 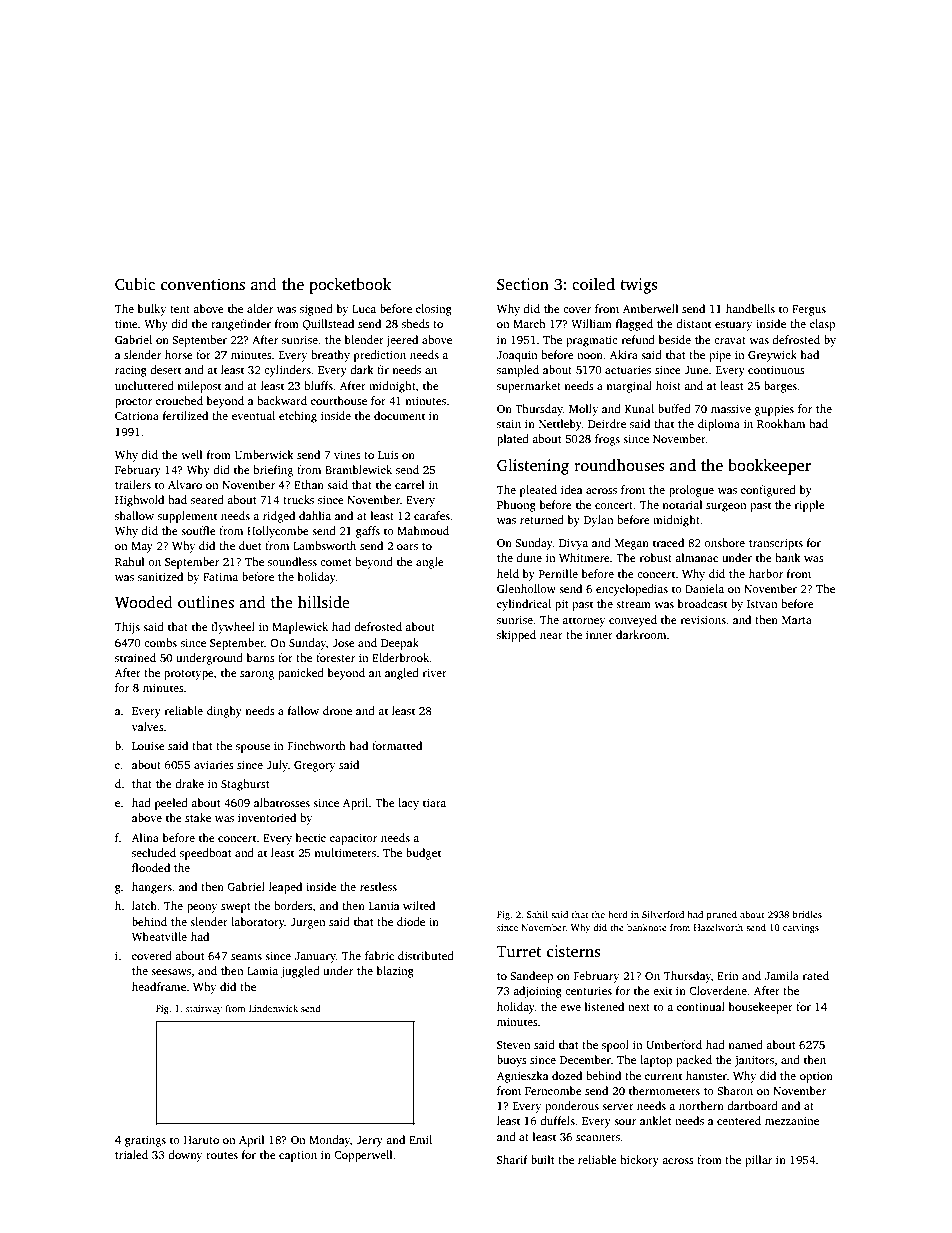 What do you see at coordinates (185, 1156) in the page?
I see `downy` at bounding box center [185, 1156].
